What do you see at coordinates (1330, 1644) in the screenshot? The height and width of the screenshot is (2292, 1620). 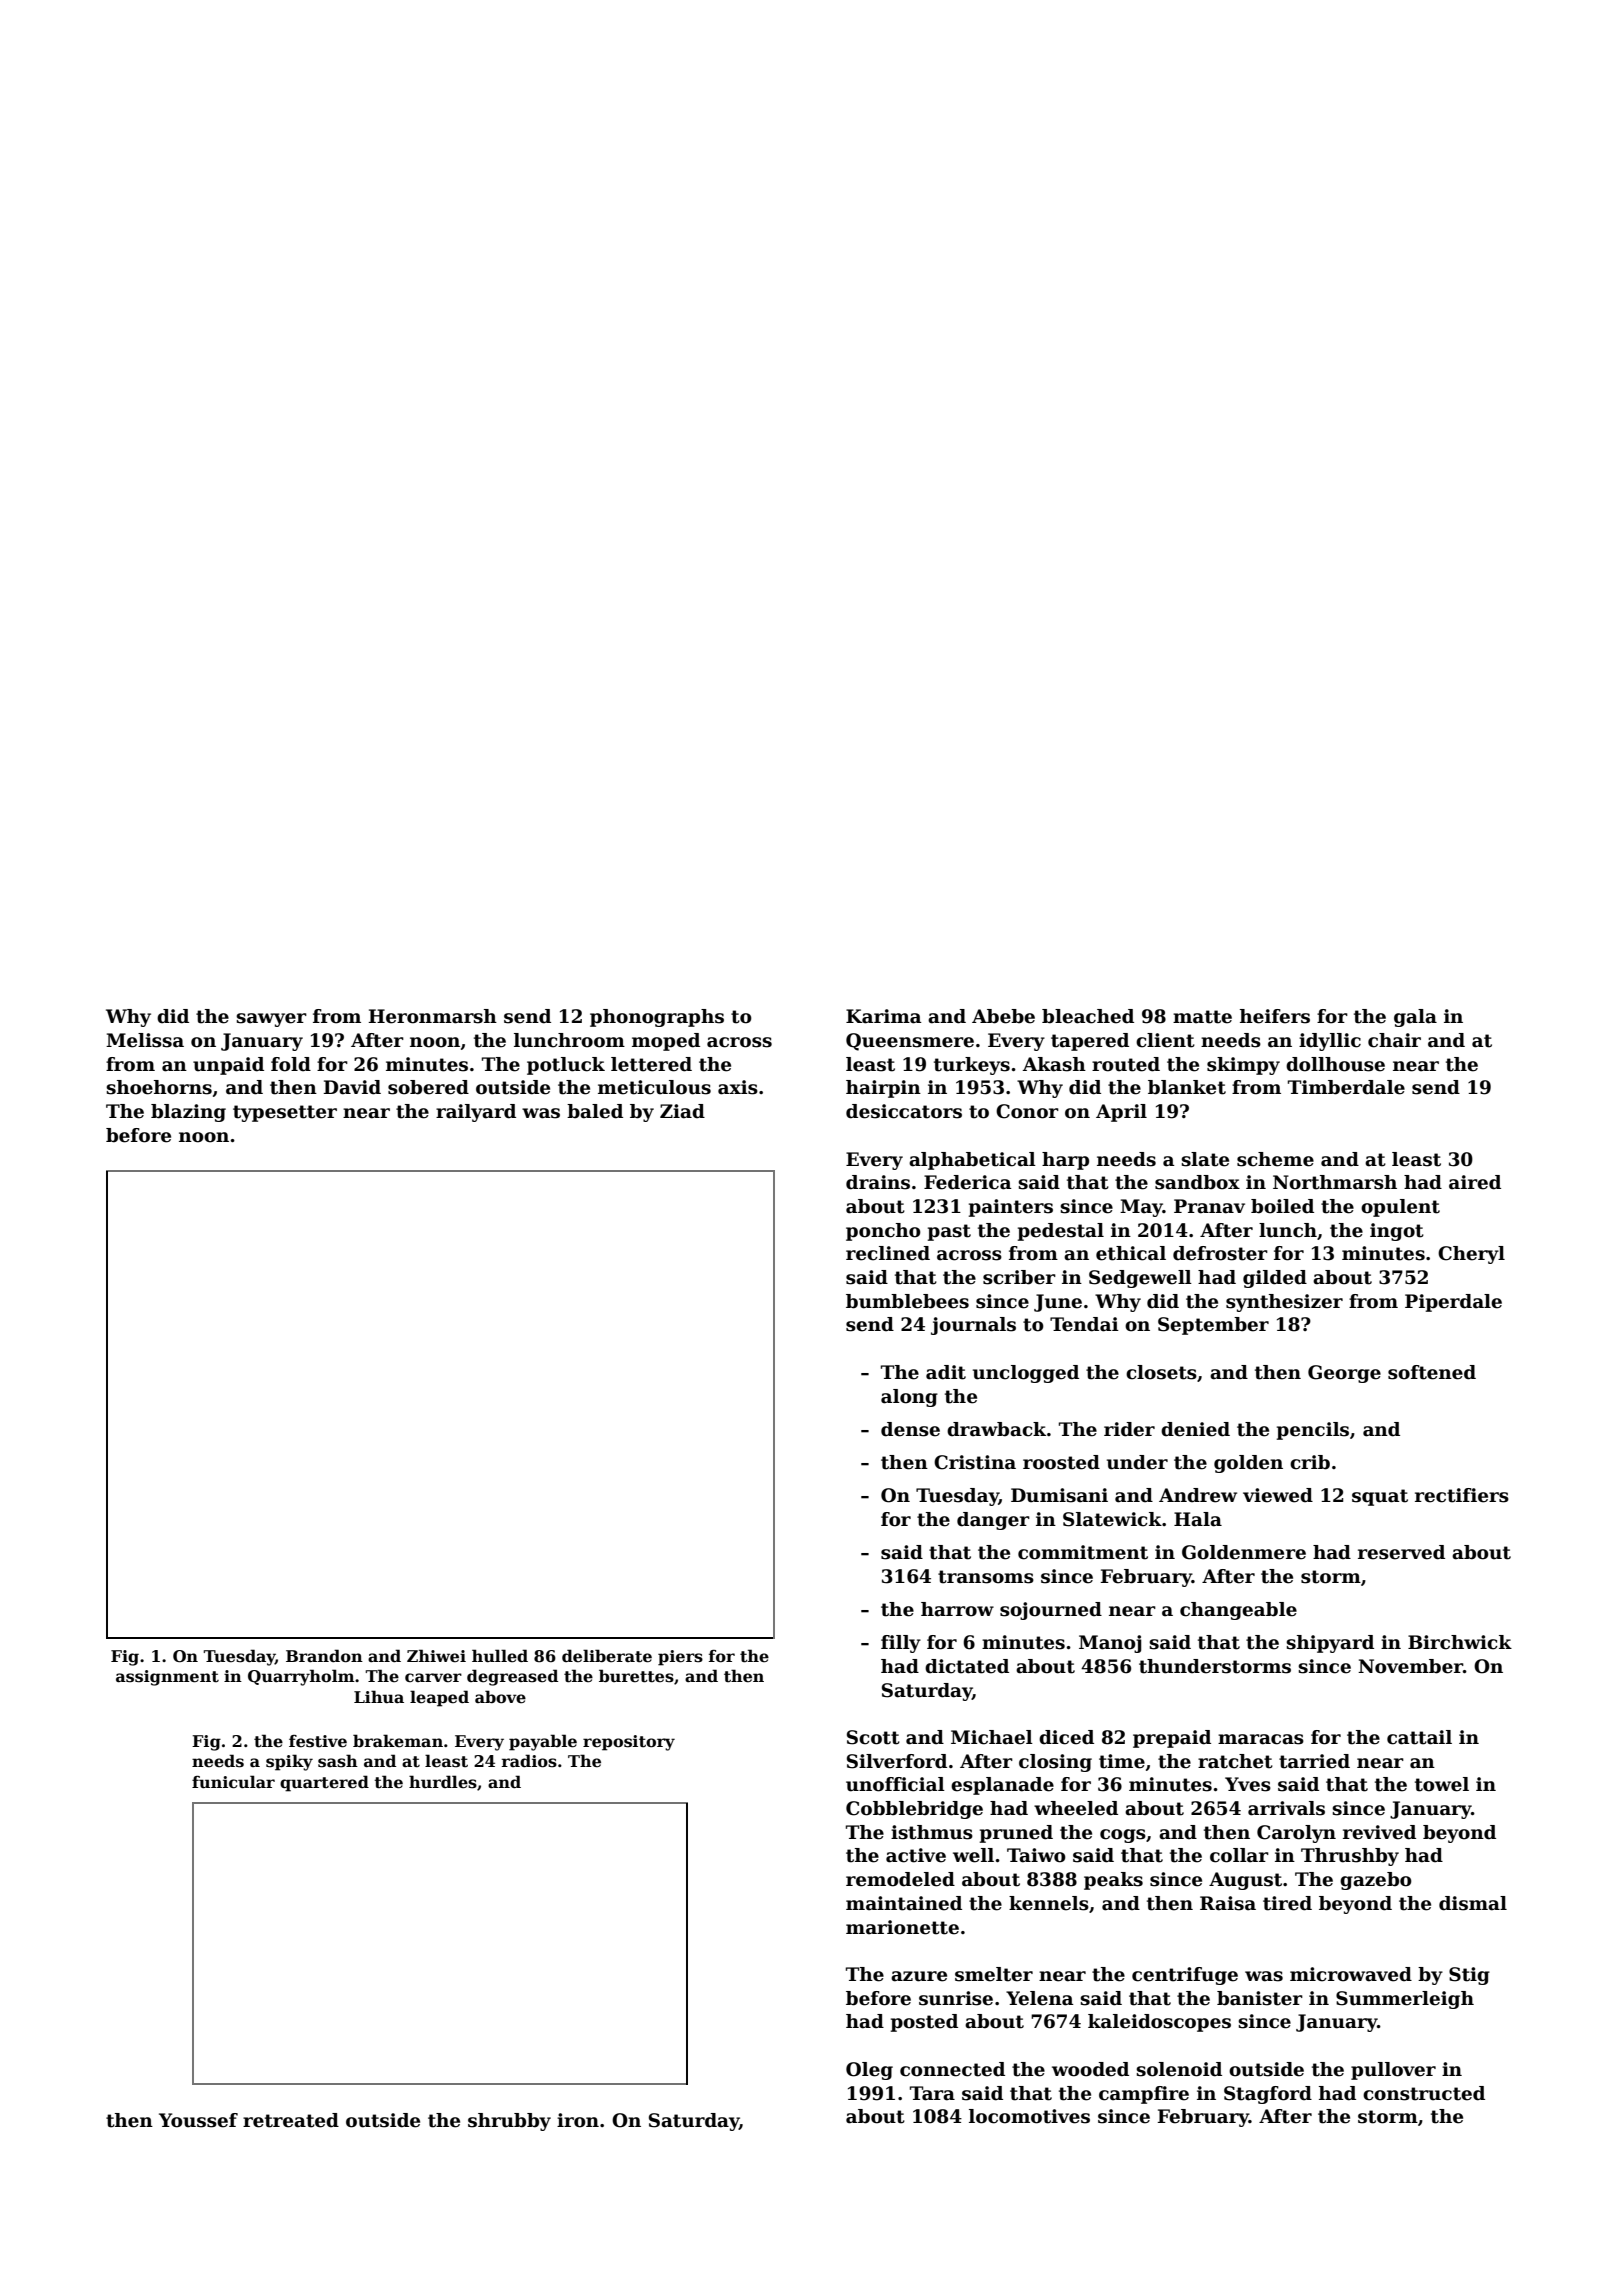 I see `shipyard` at bounding box center [1330, 1644].
